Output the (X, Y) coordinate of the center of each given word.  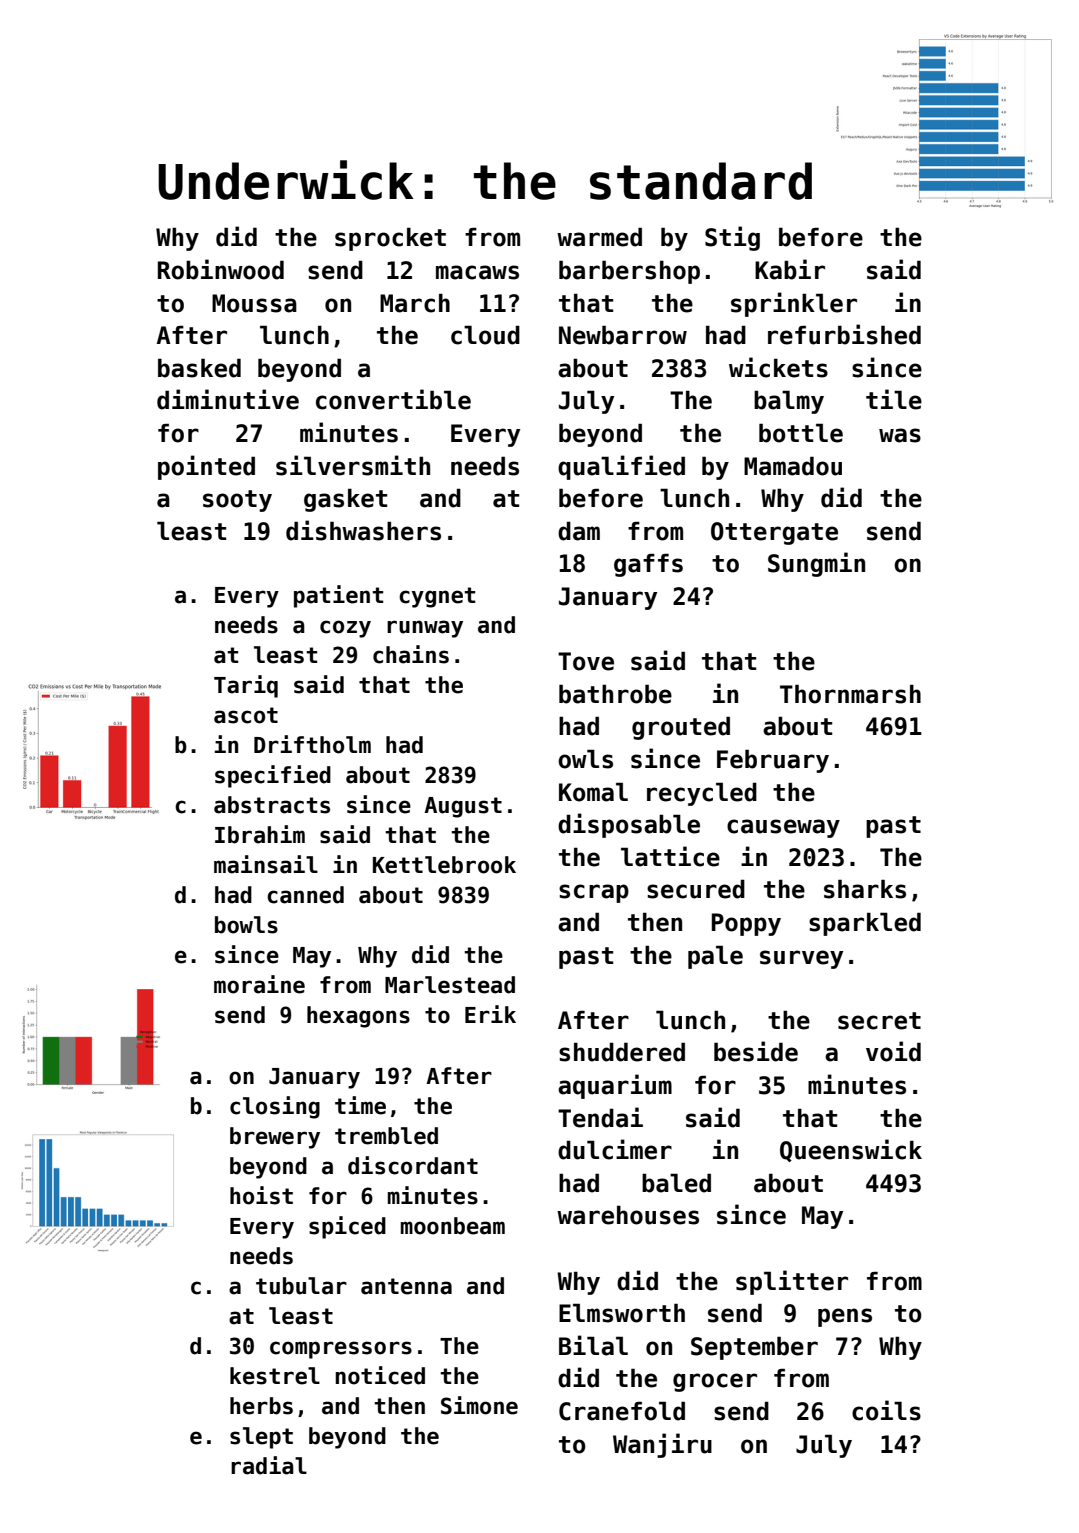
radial (269, 1465)
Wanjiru (662, 1445)
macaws (477, 272)
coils (886, 1410)
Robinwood (221, 269)
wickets (778, 367)
